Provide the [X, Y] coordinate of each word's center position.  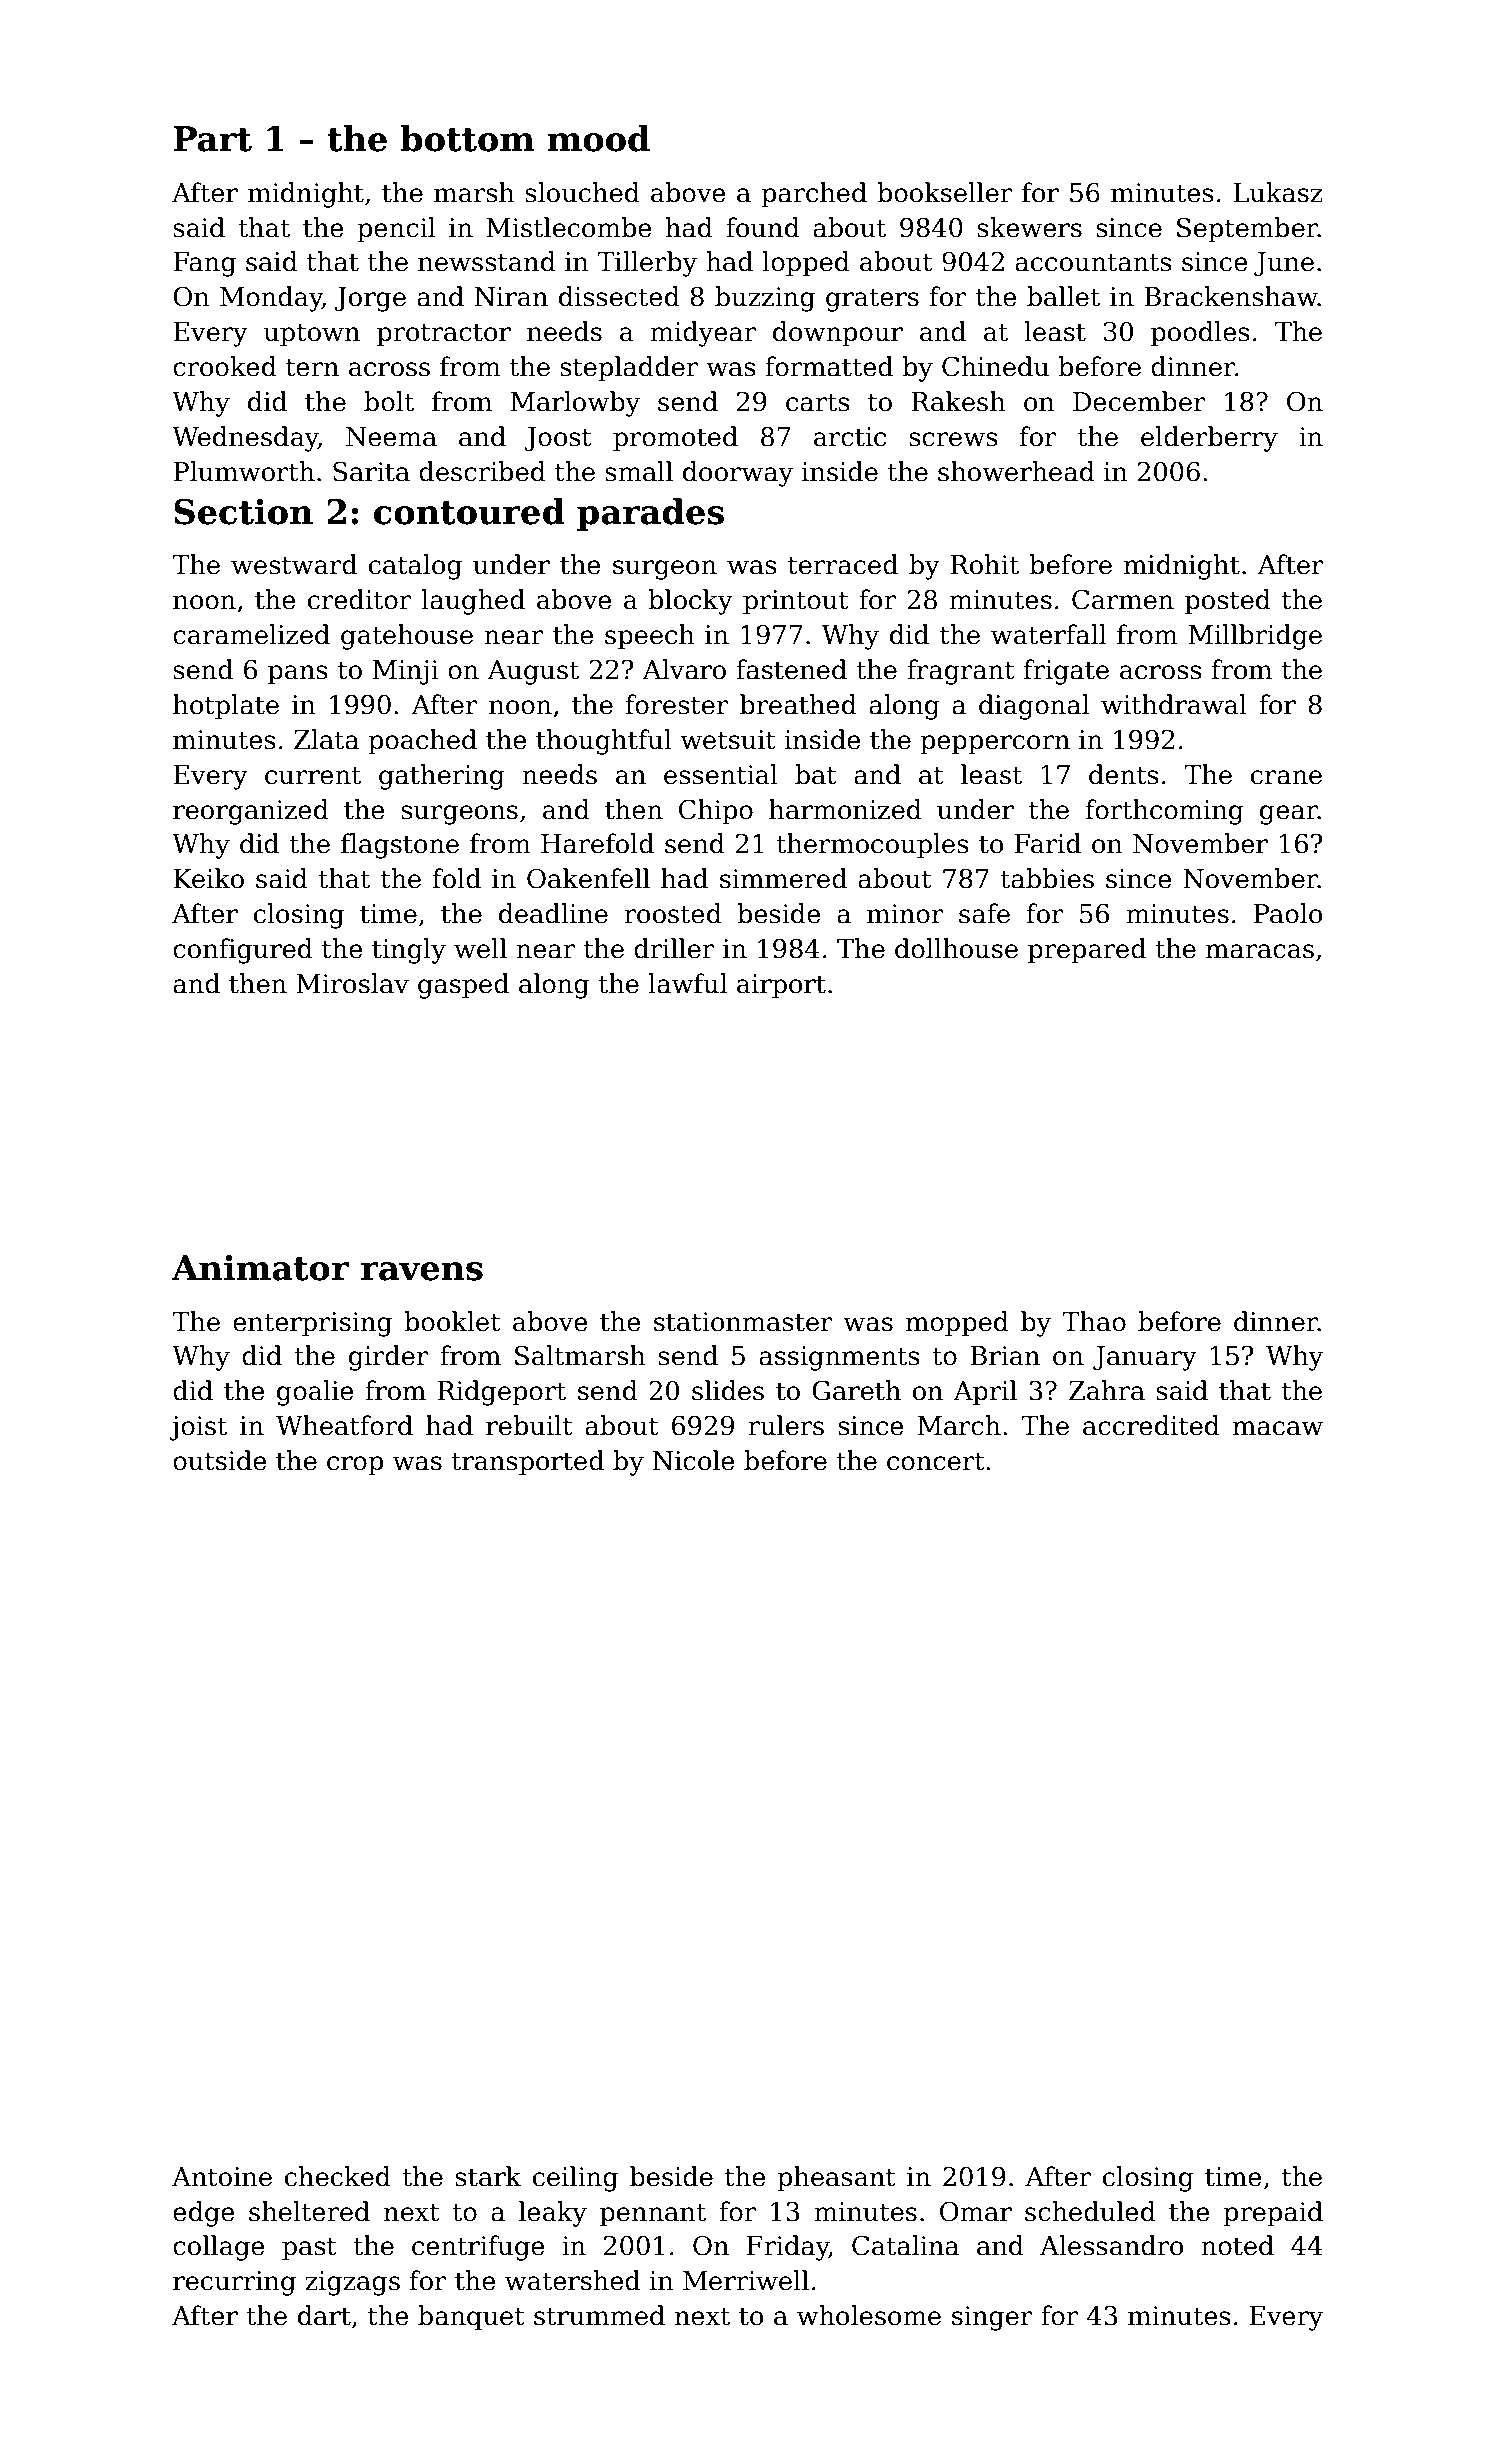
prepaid [1273, 2214]
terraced [843, 564]
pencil [396, 230]
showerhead [1016, 471]
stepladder [629, 369]
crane [1286, 777]
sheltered [309, 2211]
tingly [409, 951]
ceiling [575, 2179]
